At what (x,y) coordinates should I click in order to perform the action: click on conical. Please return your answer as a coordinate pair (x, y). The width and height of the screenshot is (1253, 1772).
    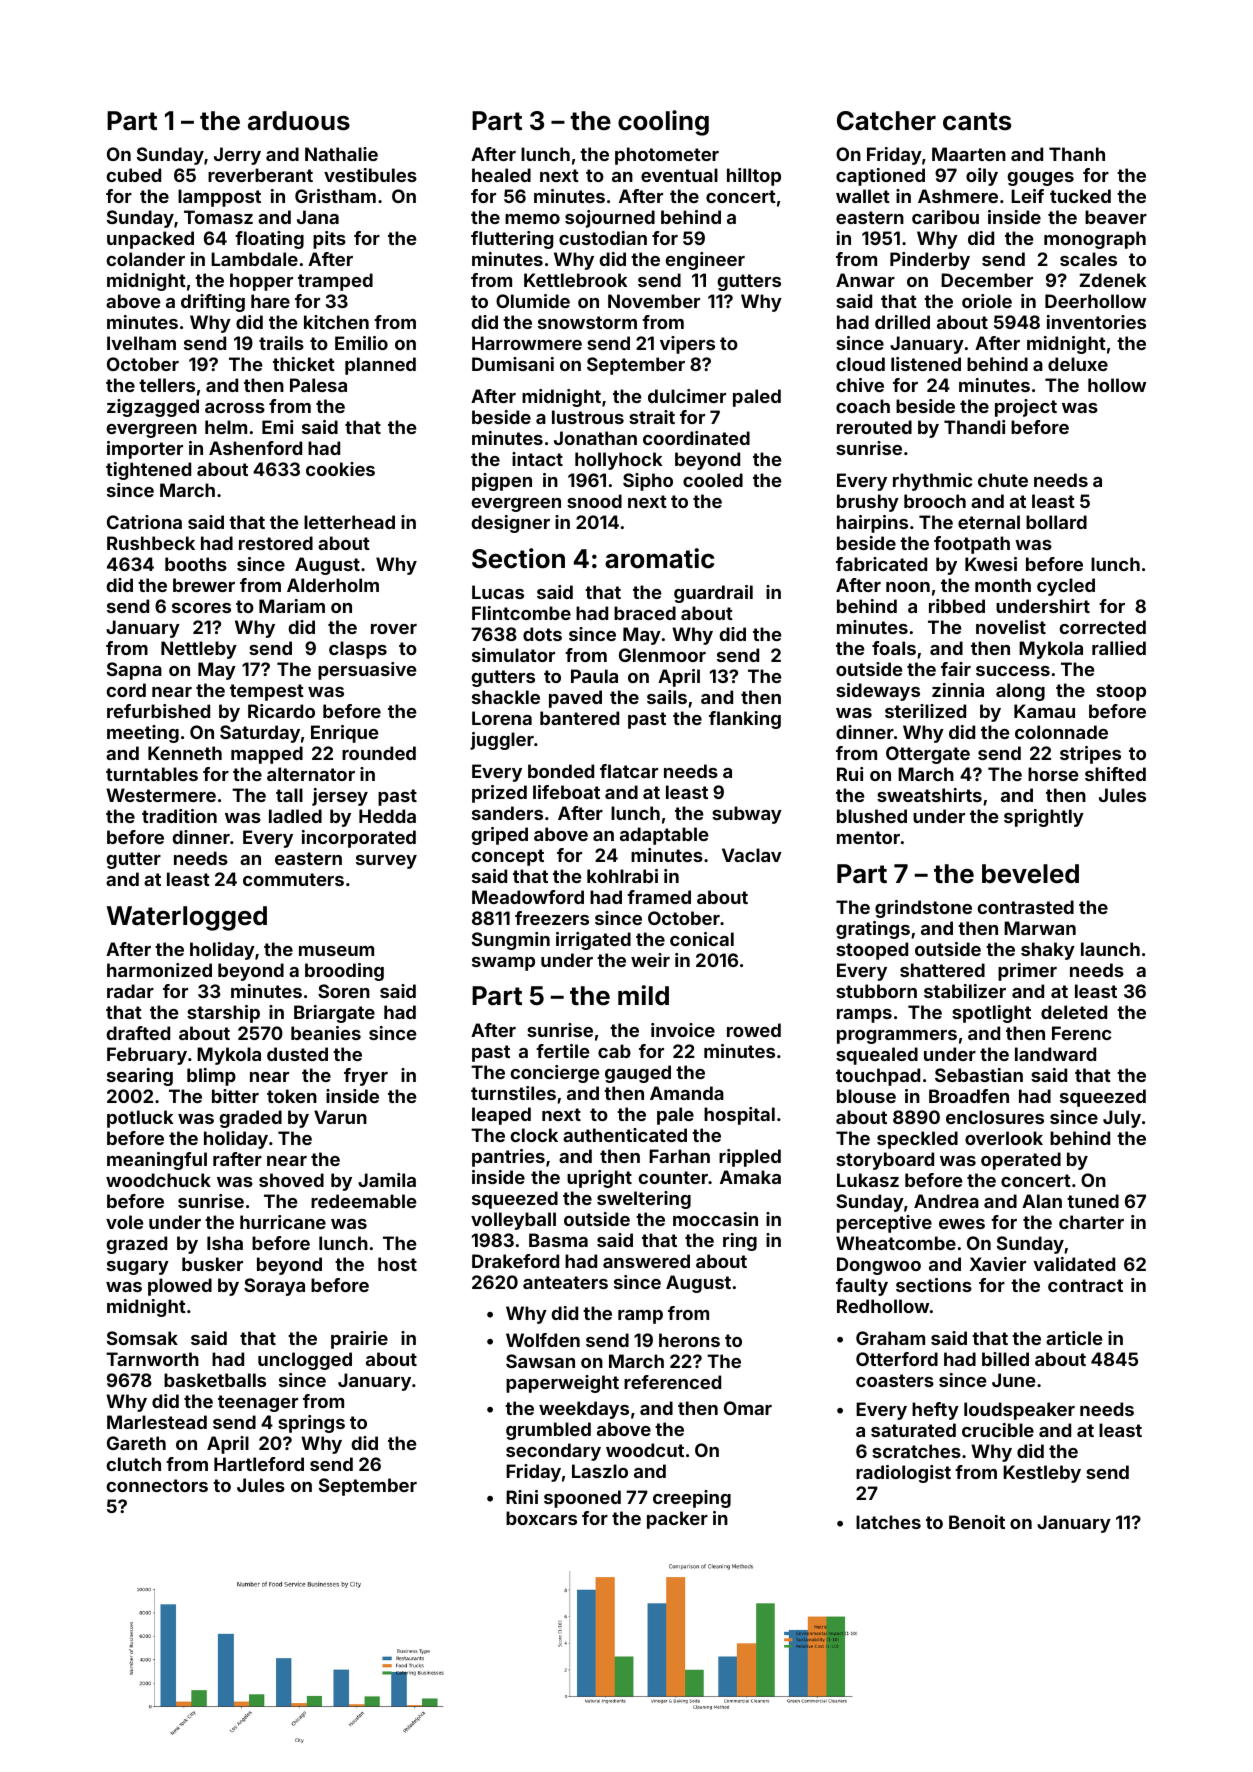
    Looking at the image, I should click on (702, 939).
